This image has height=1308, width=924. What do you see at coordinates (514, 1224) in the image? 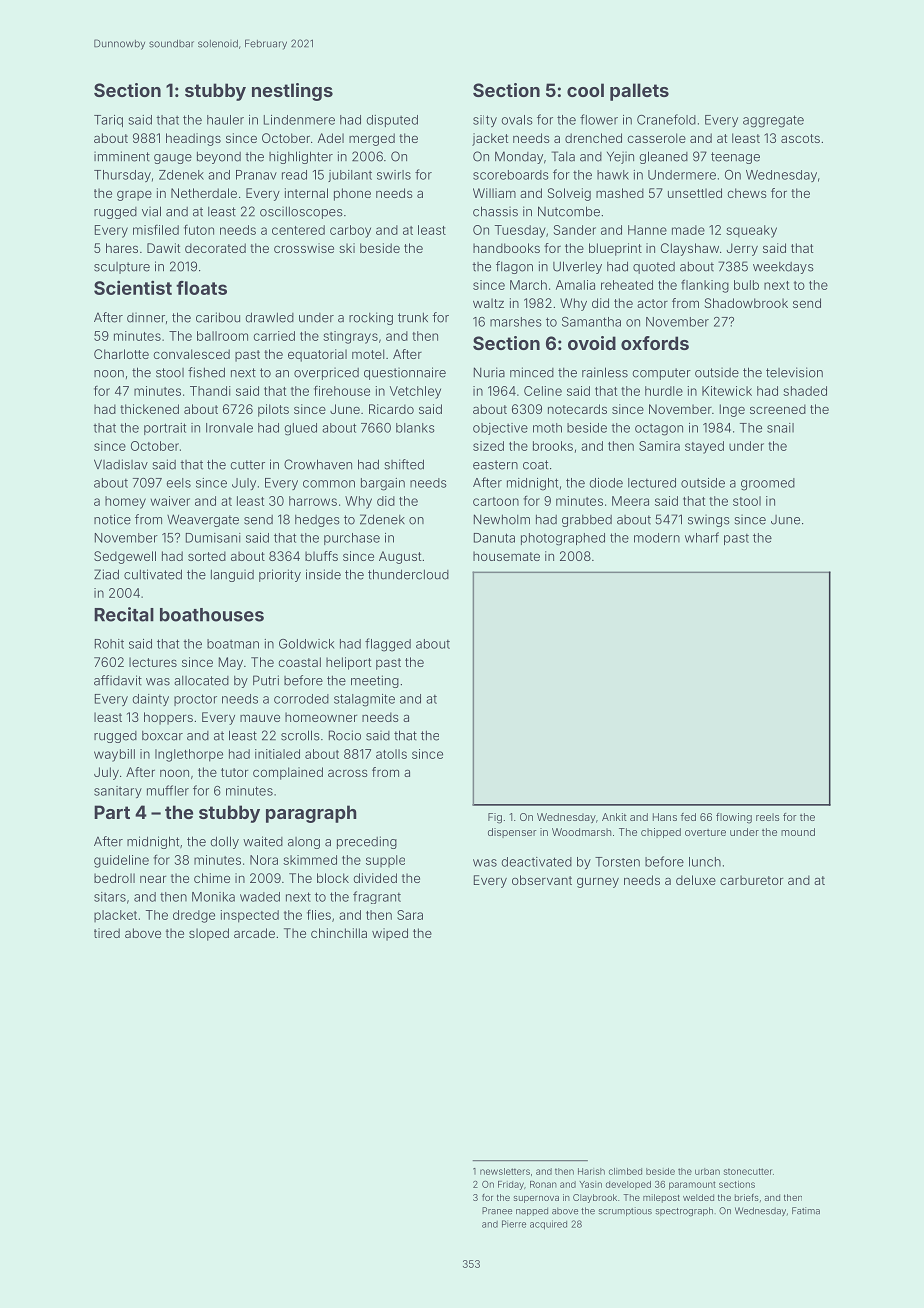
I see `Pierre` at bounding box center [514, 1224].
